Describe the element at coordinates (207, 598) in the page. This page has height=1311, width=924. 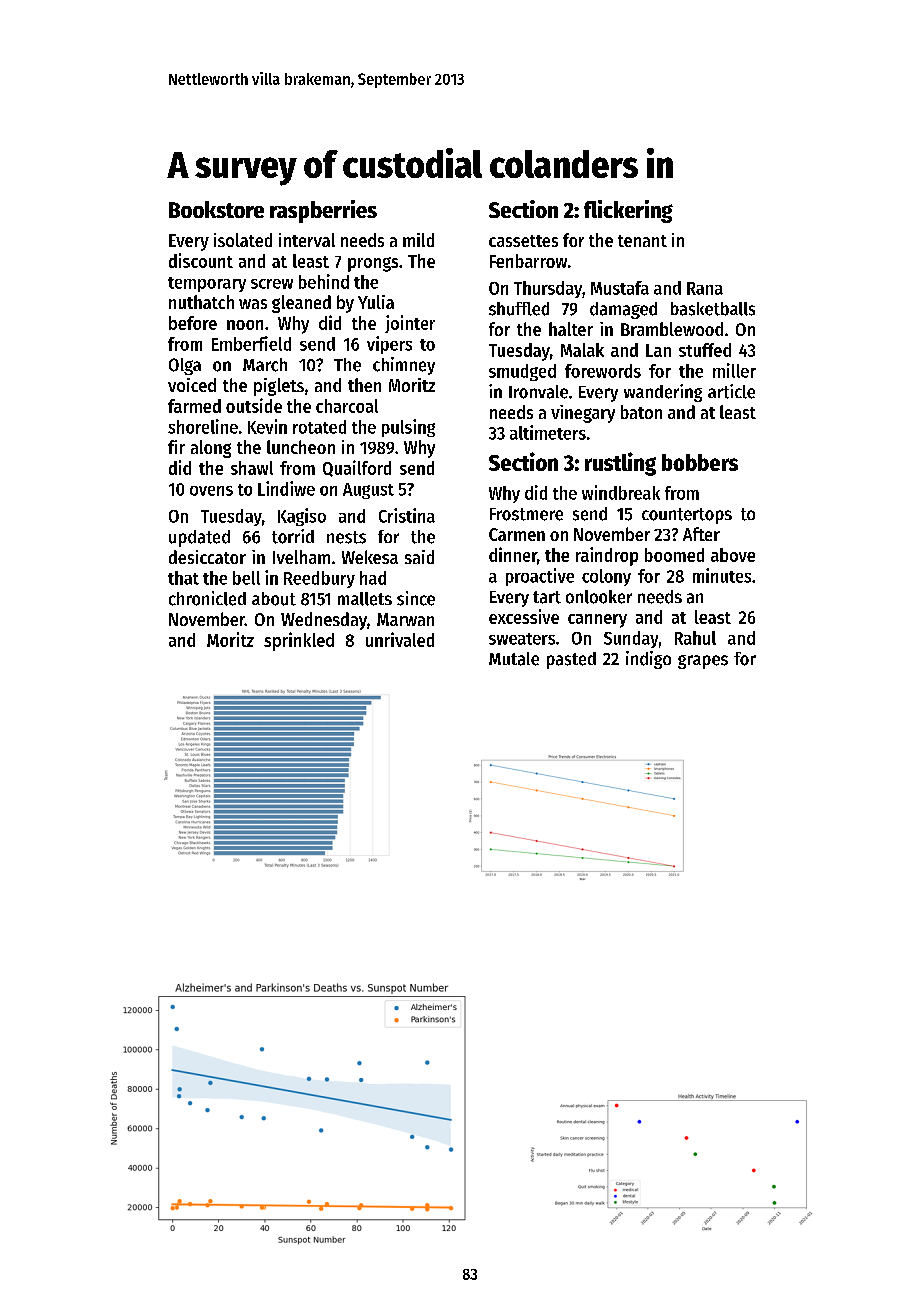
I see `chronicled` at that location.
